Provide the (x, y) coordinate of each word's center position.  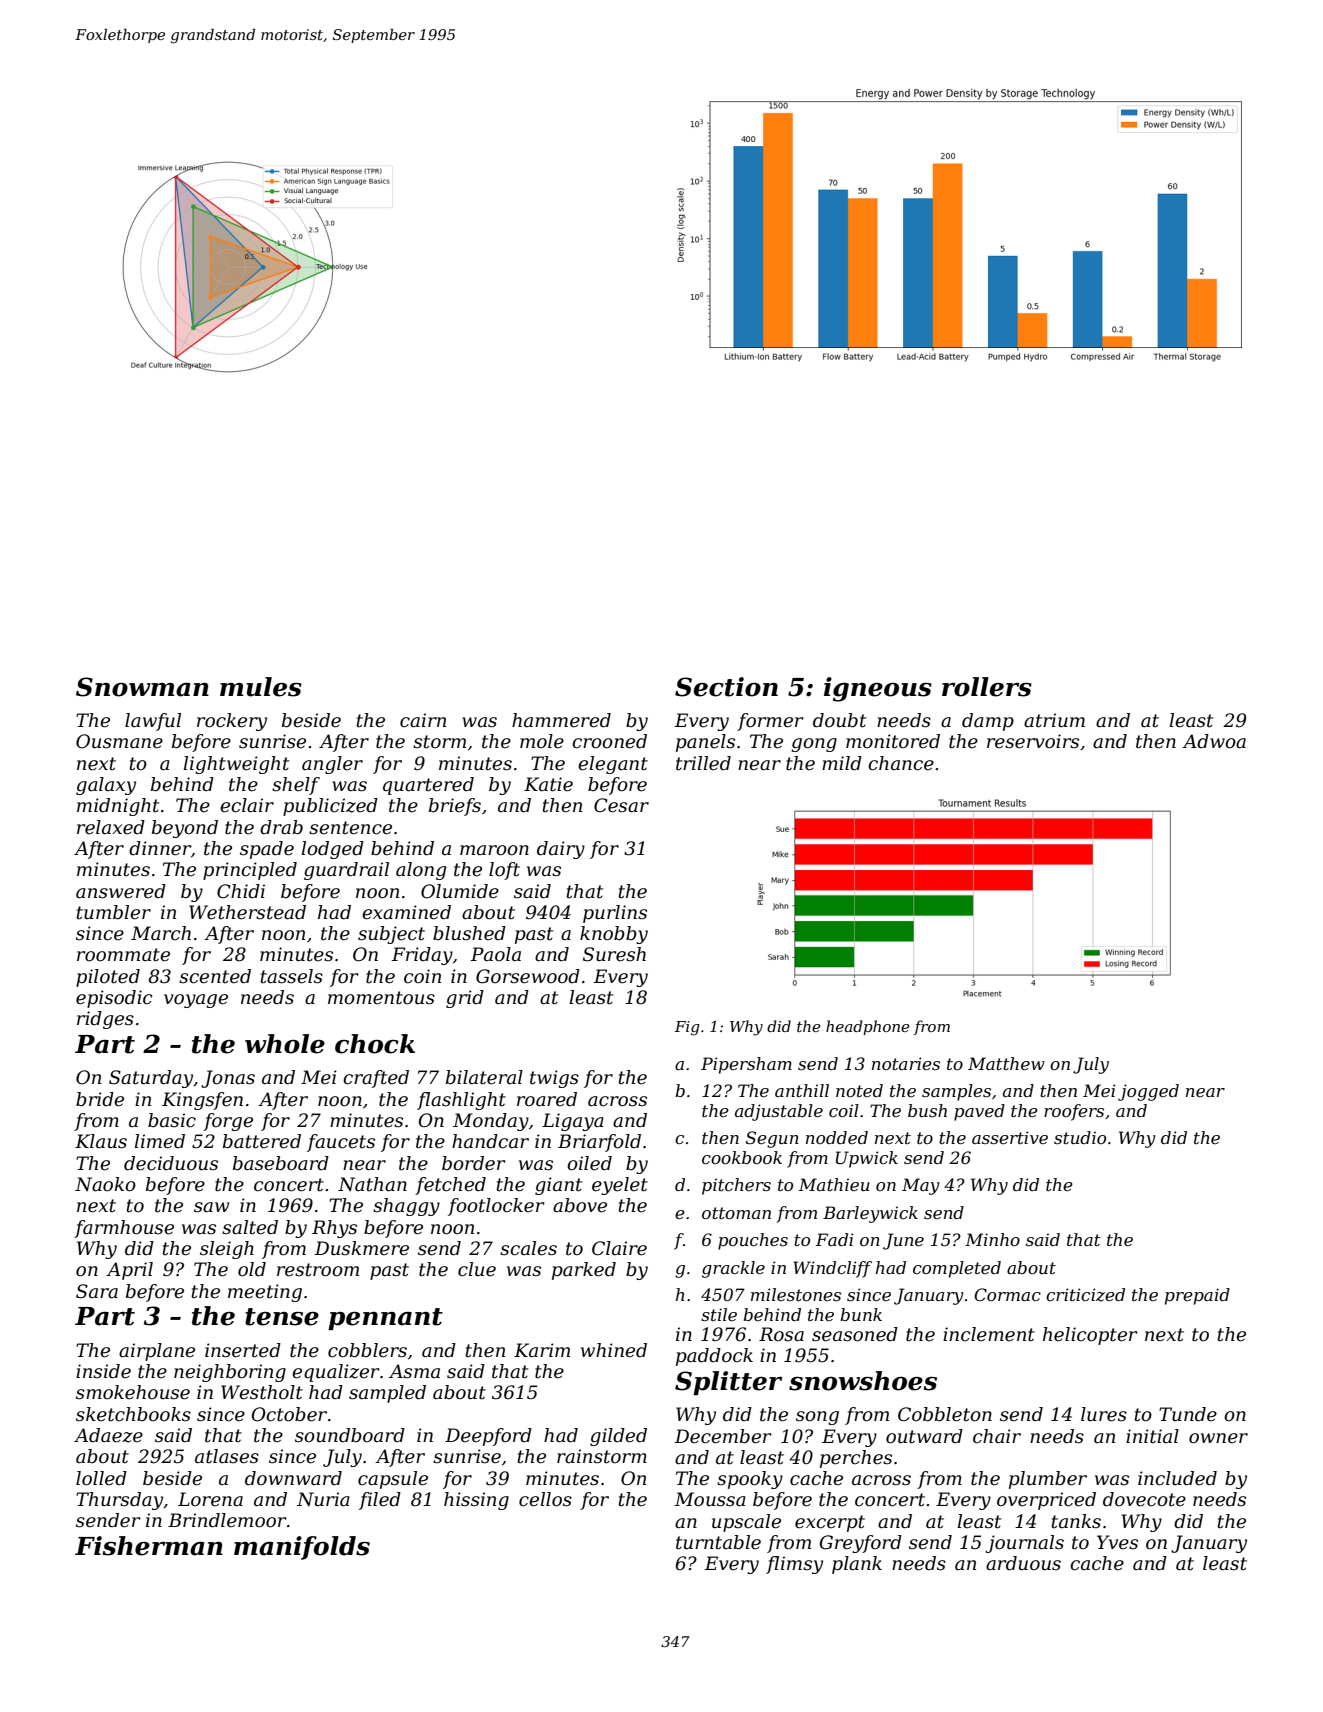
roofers (1074, 1112)
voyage (196, 1001)
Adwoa (1214, 741)
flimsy (794, 1565)
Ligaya (573, 1122)
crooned (609, 741)
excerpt (830, 1523)
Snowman (142, 687)
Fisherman (149, 1546)
